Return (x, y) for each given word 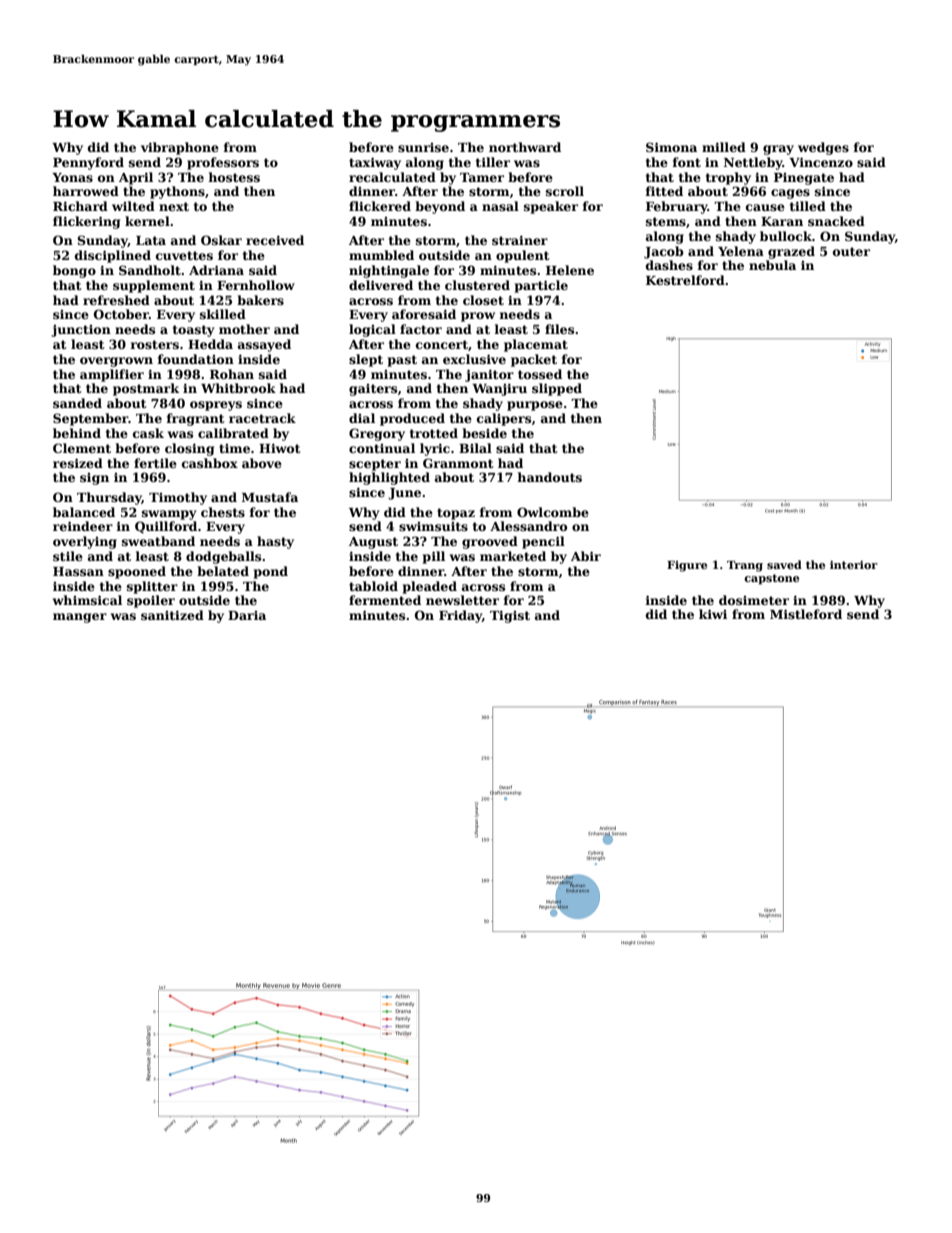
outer (851, 251)
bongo (74, 271)
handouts (549, 477)
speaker (551, 207)
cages (790, 194)
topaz (456, 514)
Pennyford (88, 163)
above (262, 463)
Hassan (78, 571)
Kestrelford (685, 280)
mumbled (381, 255)
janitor (489, 375)
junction (81, 331)
